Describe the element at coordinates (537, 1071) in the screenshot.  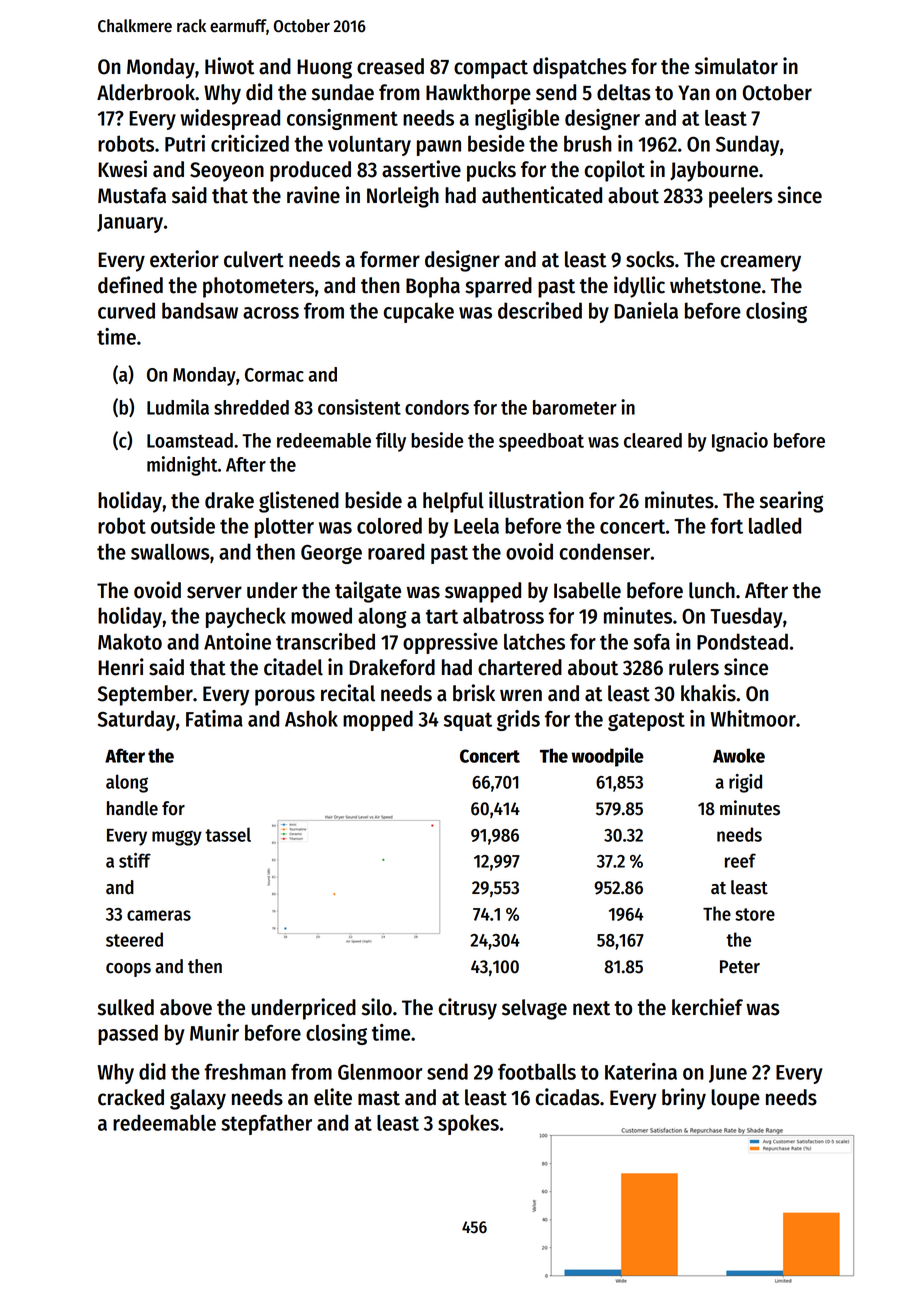
I see `footballs` at that location.
